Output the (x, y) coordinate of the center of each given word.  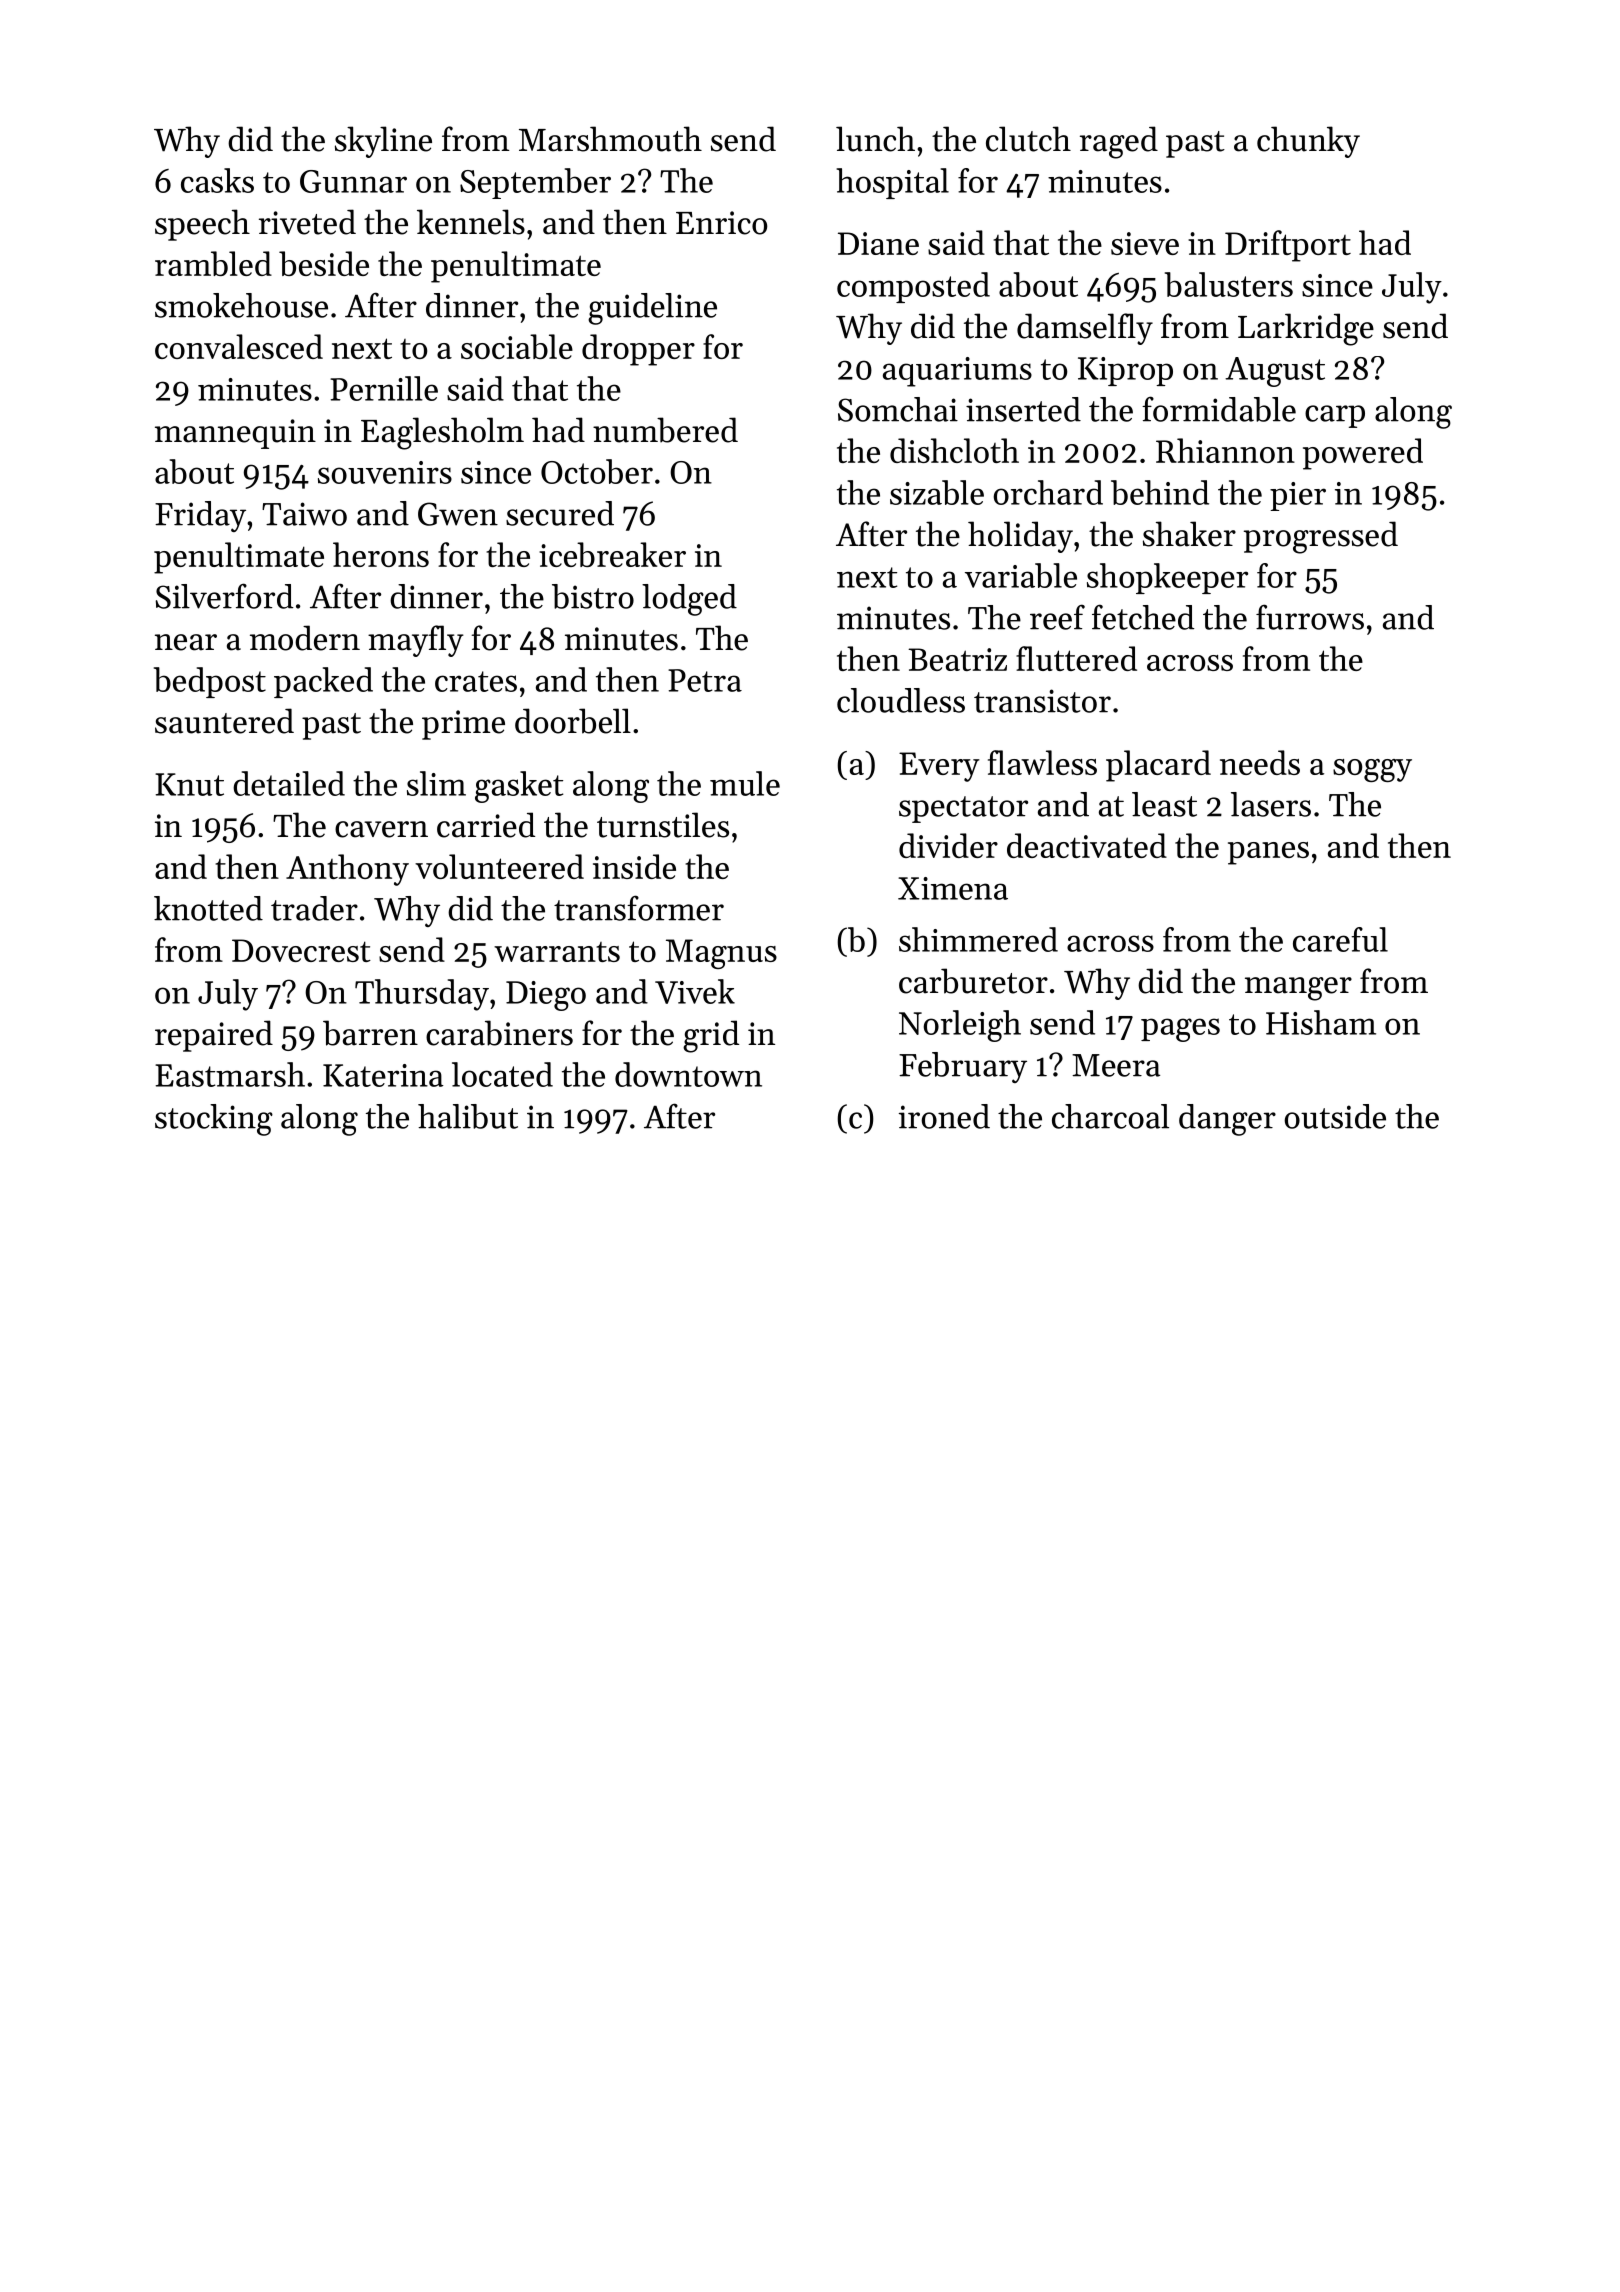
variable (1021, 575)
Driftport (1288, 246)
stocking (214, 1120)
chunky (1308, 142)
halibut (468, 1116)
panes (1268, 853)
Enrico (722, 223)
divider (948, 845)
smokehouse (241, 305)
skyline (383, 142)
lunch (875, 139)
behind (1160, 492)
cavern (381, 829)
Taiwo (304, 514)
